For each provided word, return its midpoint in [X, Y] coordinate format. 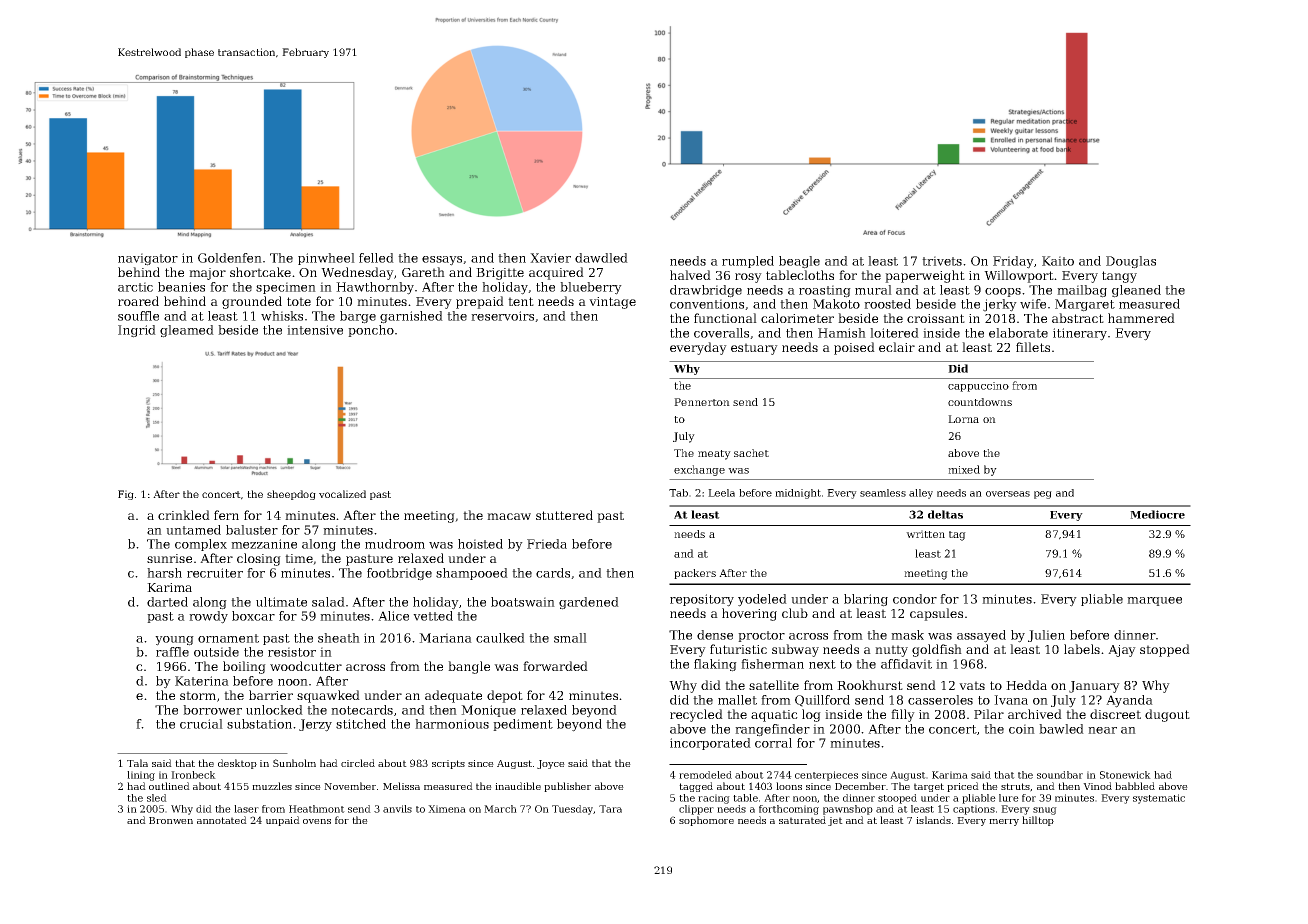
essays [442, 261]
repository [702, 600]
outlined [169, 786]
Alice [393, 616]
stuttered [564, 515]
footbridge [399, 574]
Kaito [1058, 261]
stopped [1165, 650]
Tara [610, 809]
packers [695, 574]
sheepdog [291, 495]
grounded [252, 302]
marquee [1154, 601]
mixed [964, 469]
